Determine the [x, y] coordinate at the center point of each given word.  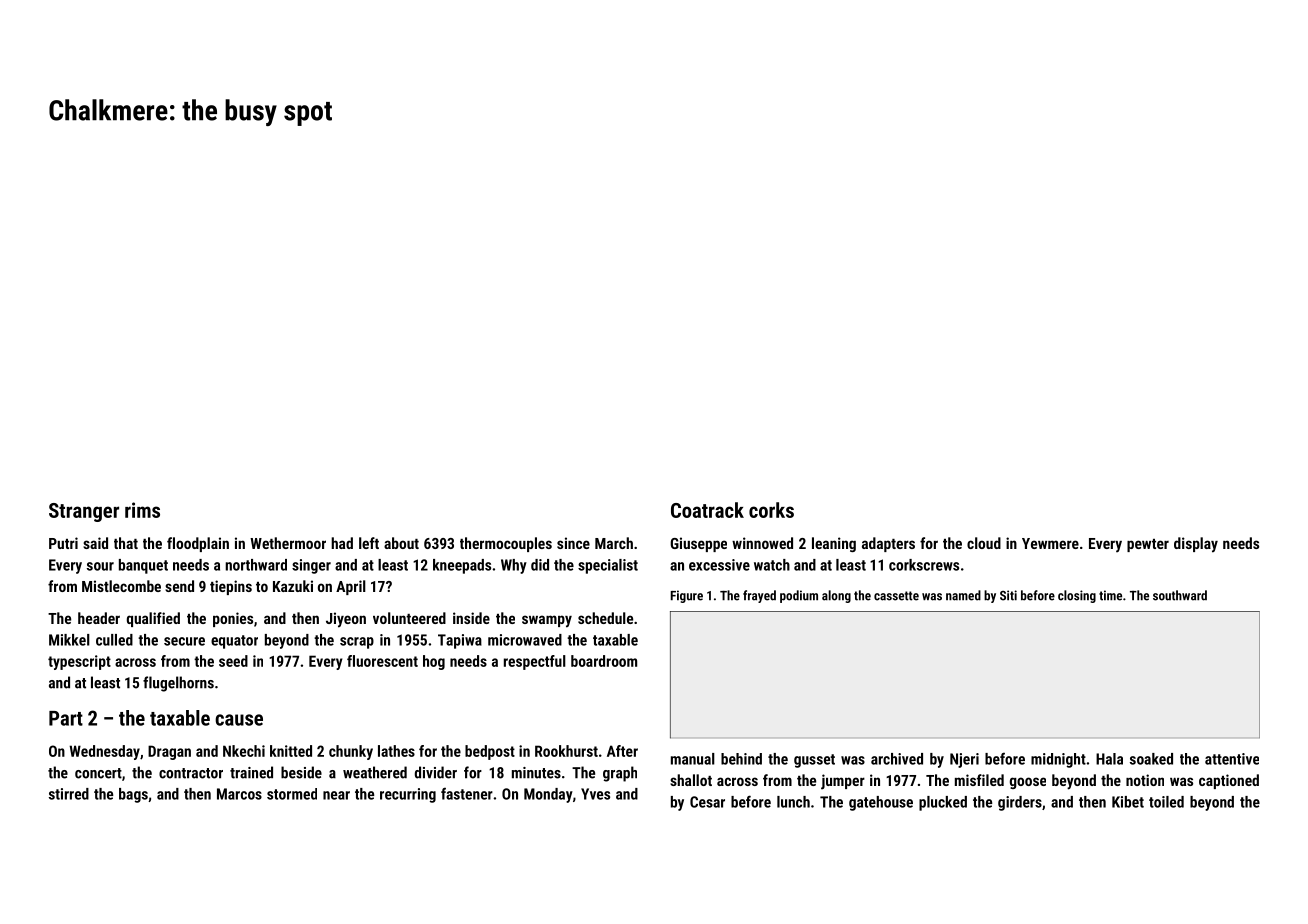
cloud [984, 543]
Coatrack [707, 510]
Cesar [707, 802]
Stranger [84, 512]
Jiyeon [346, 620]
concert [98, 773]
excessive [719, 565]
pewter [1148, 545]
